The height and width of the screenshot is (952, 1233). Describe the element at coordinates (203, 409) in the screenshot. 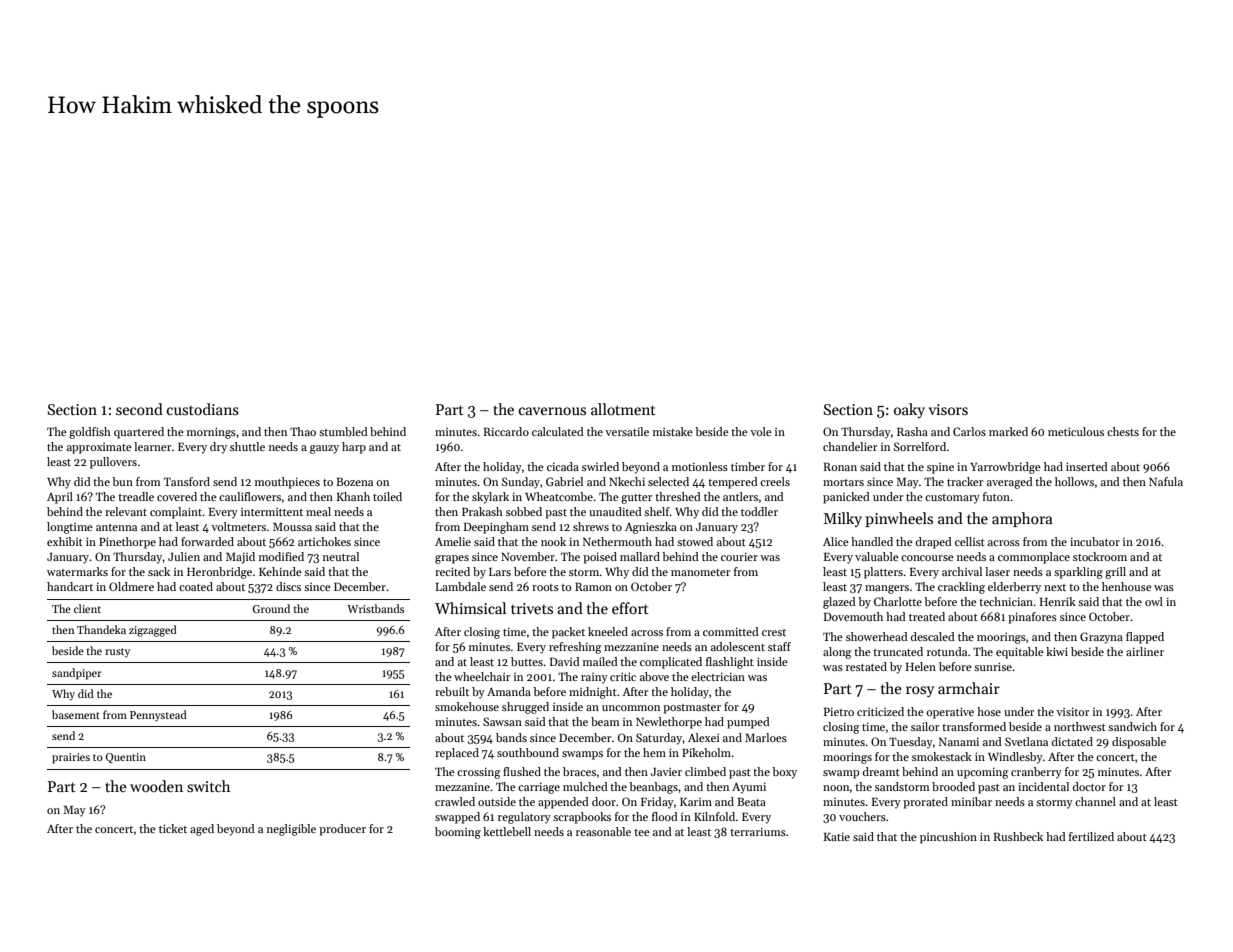

I see `custodians` at that location.
